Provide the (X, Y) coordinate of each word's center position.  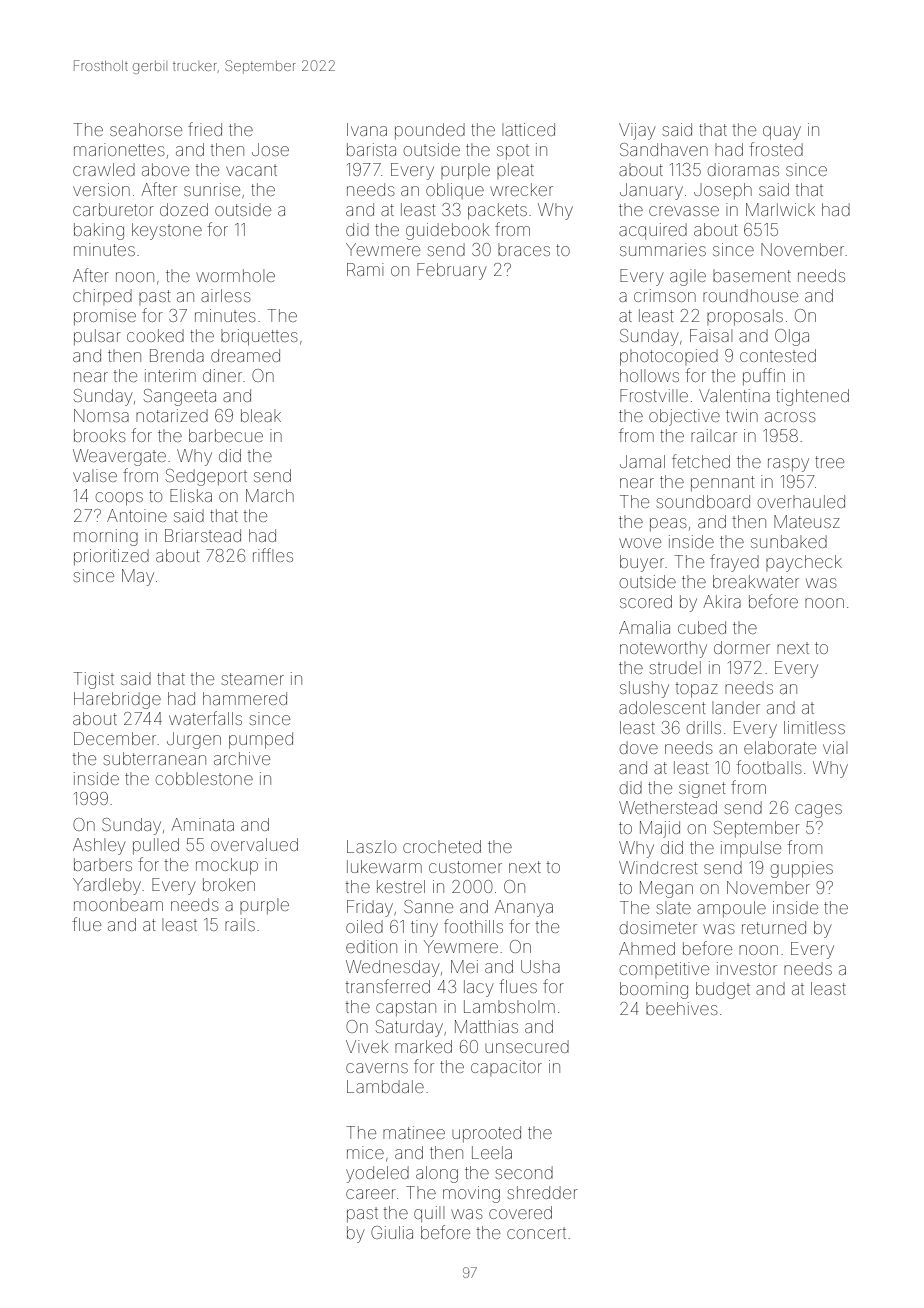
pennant (723, 483)
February (451, 271)
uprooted (486, 1134)
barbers (103, 864)
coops (119, 499)
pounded (430, 131)
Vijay (637, 131)
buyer (642, 563)
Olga (792, 337)
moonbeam (118, 904)
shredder (543, 1192)
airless (226, 295)
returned (774, 927)
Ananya (524, 908)
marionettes (119, 149)
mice (365, 1152)
